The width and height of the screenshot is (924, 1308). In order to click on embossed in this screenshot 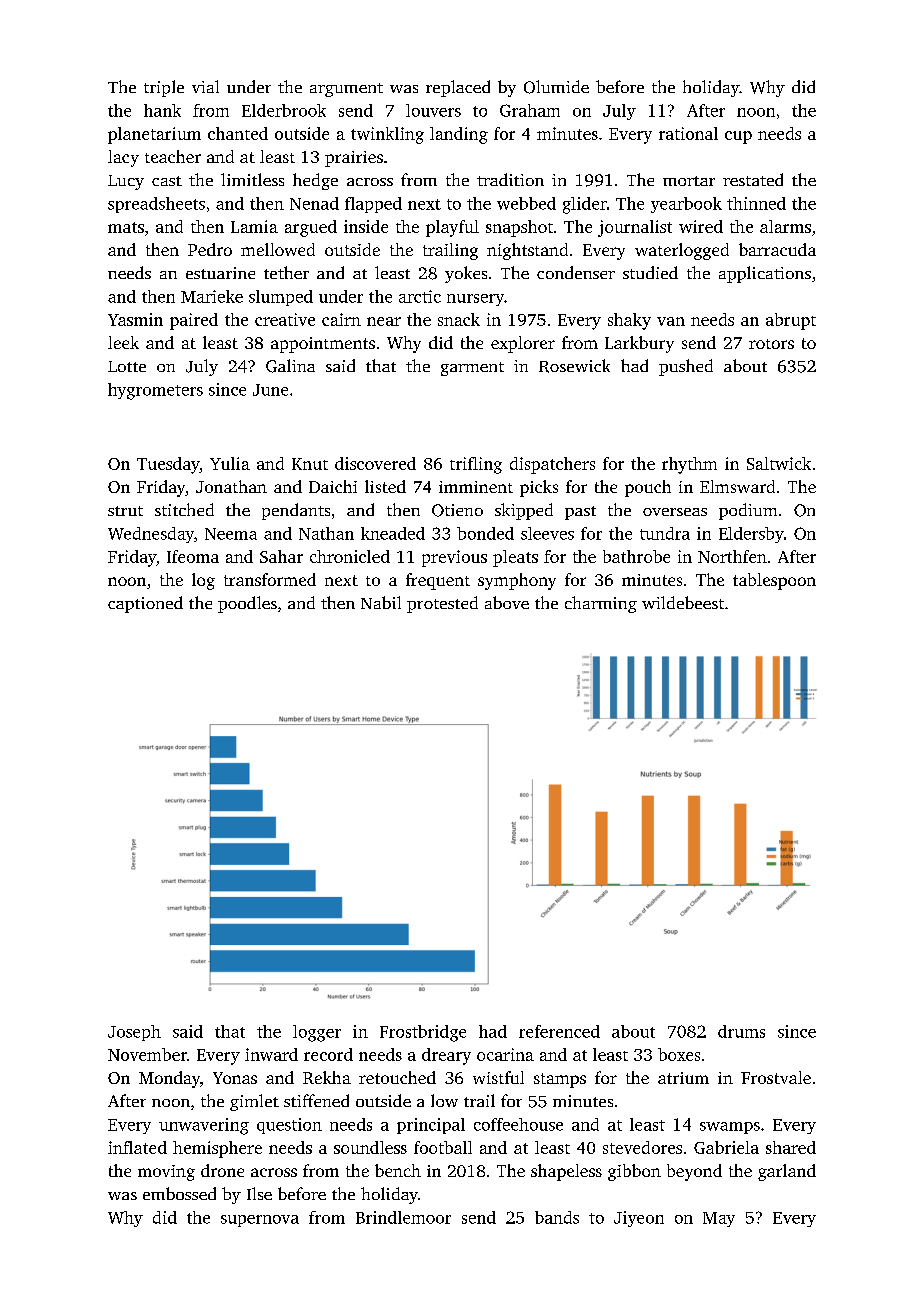, I will do `click(179, 1193)`.
